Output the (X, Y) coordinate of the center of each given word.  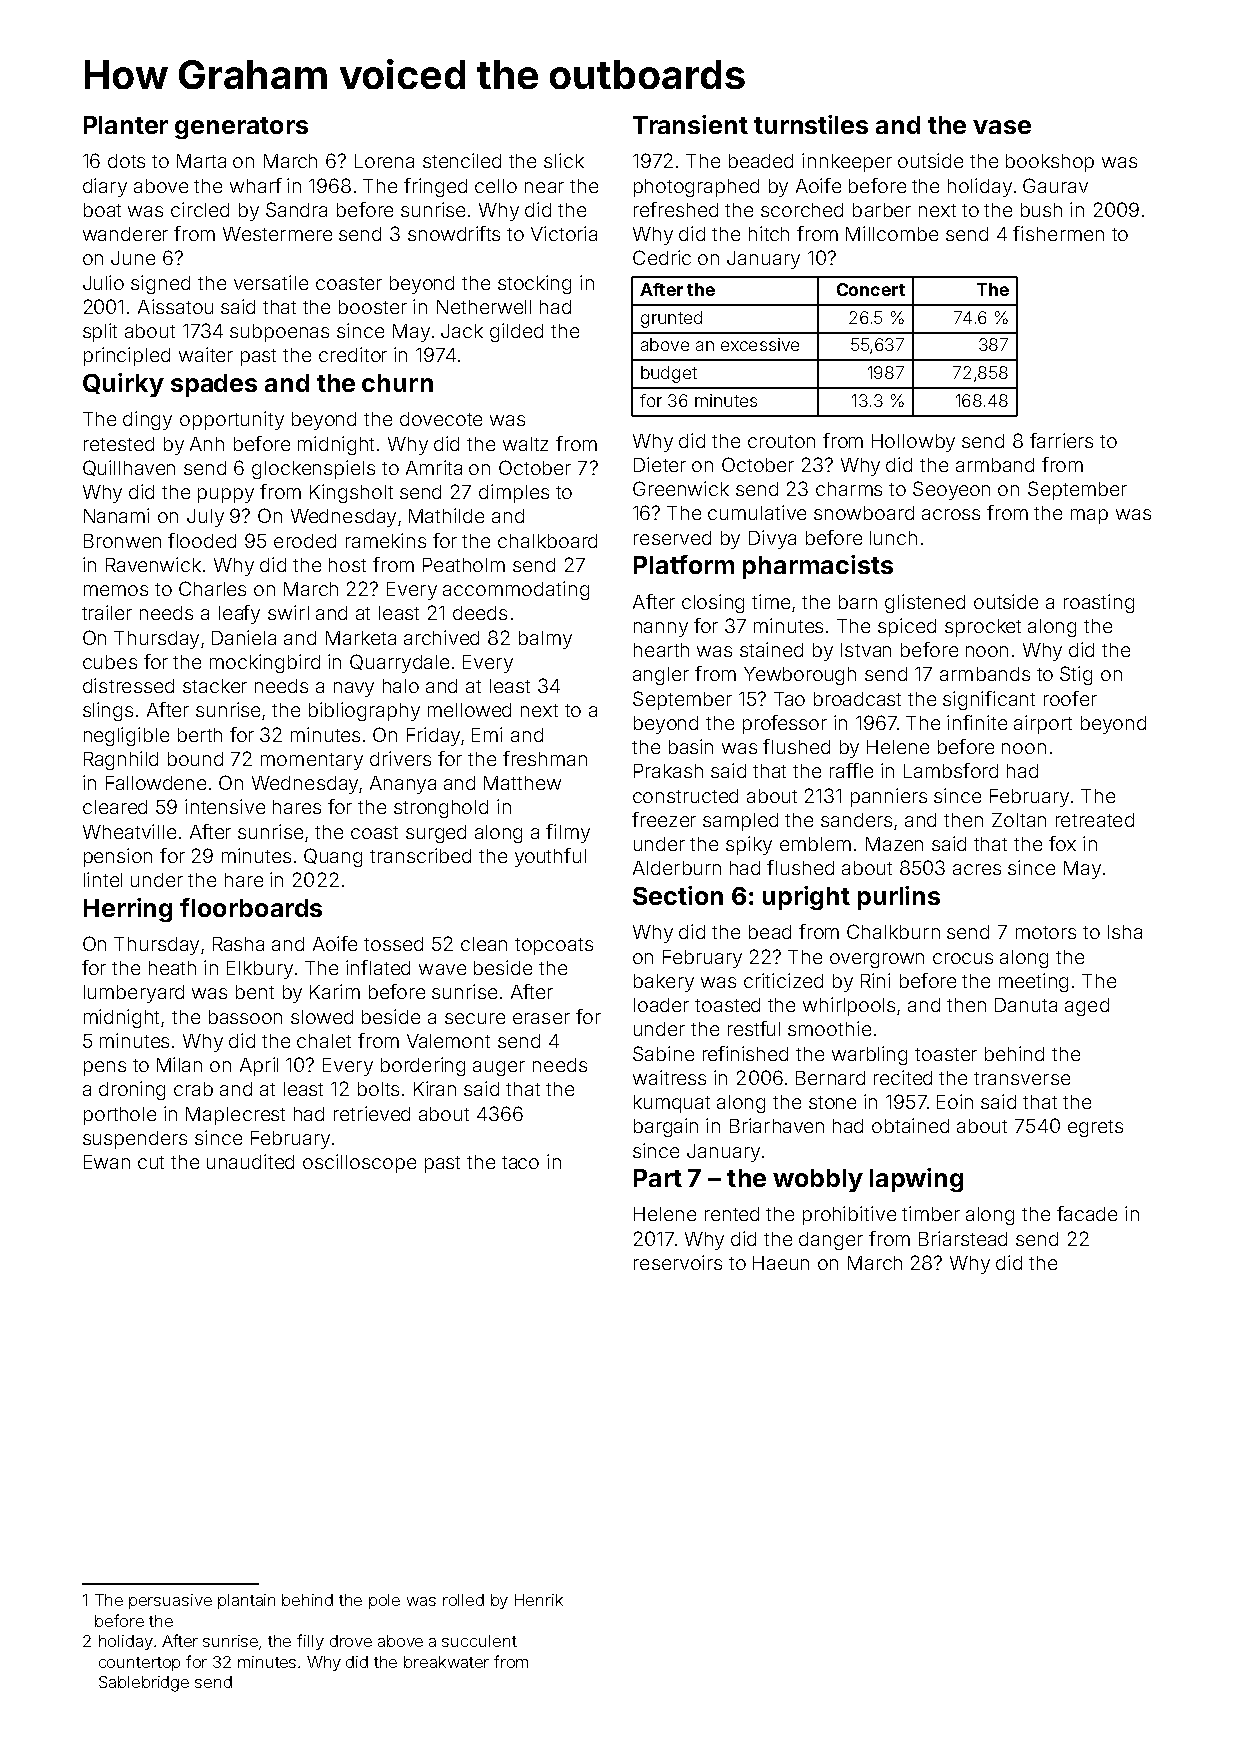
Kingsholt (351, 493)
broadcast (857, 699)
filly (310, 1642)
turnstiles (811, 124)
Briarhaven (777, 1125)
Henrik (539, 1600)
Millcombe (892, 233)
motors (1046, 932)
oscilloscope (359, 1163)
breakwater (446, 1662)
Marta (201, 161)
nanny (661, 629)
